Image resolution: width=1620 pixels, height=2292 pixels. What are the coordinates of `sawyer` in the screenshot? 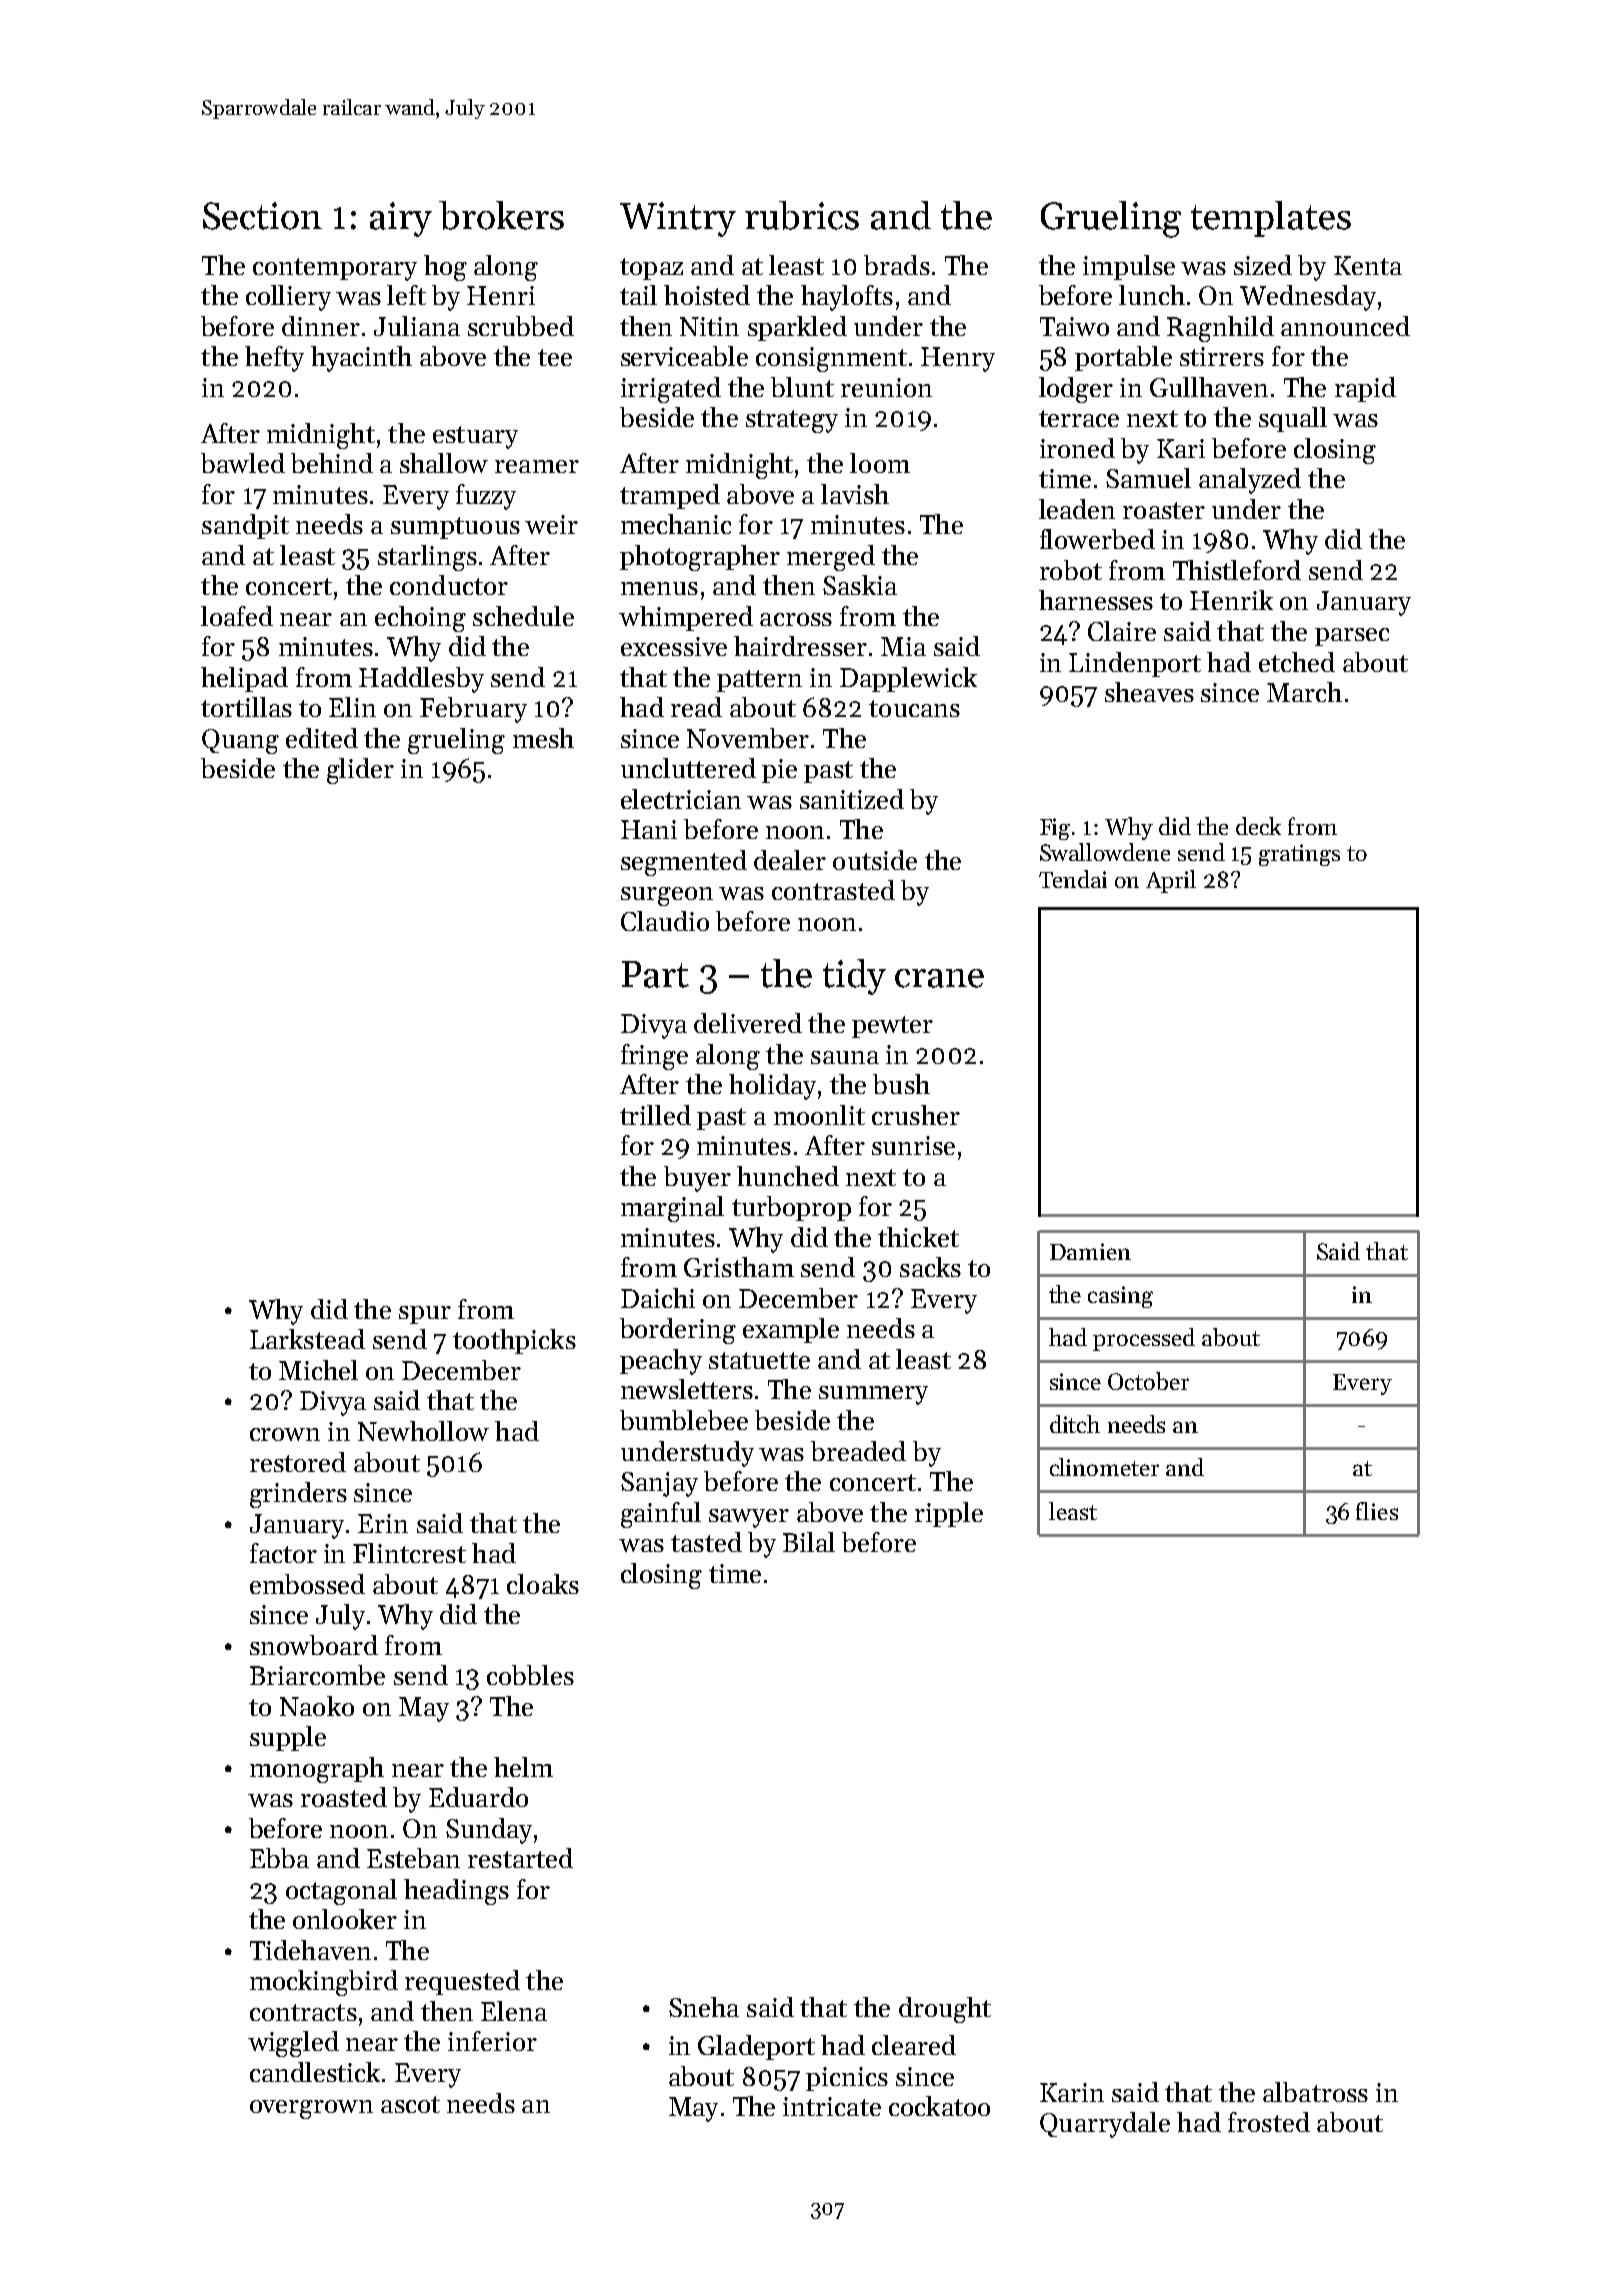 It's located at (749, 1518).
